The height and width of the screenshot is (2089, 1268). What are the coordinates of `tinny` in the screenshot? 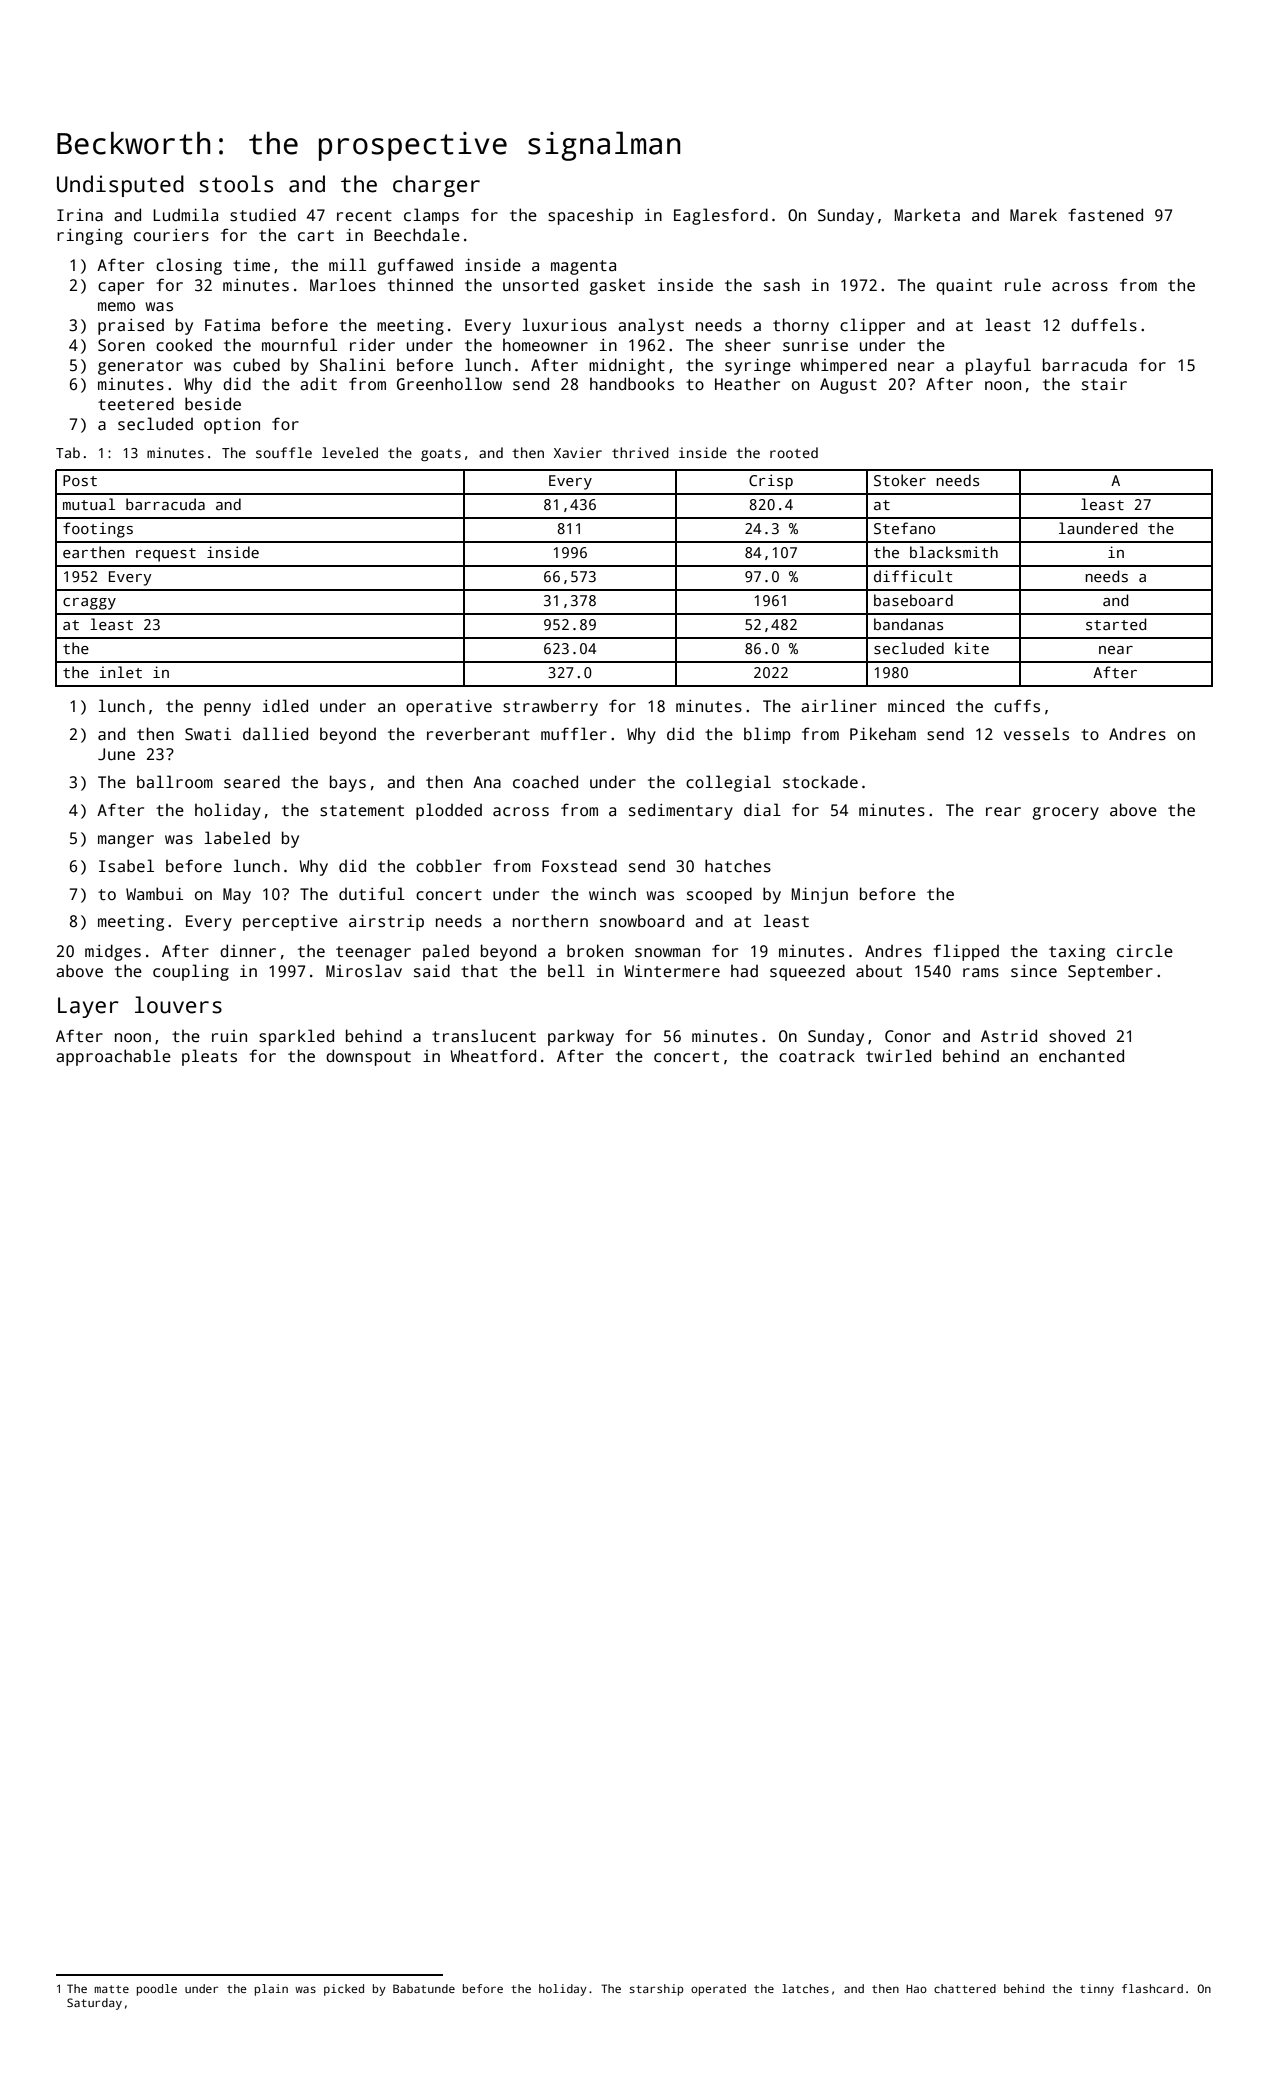 It's located at (1097, 1990).
